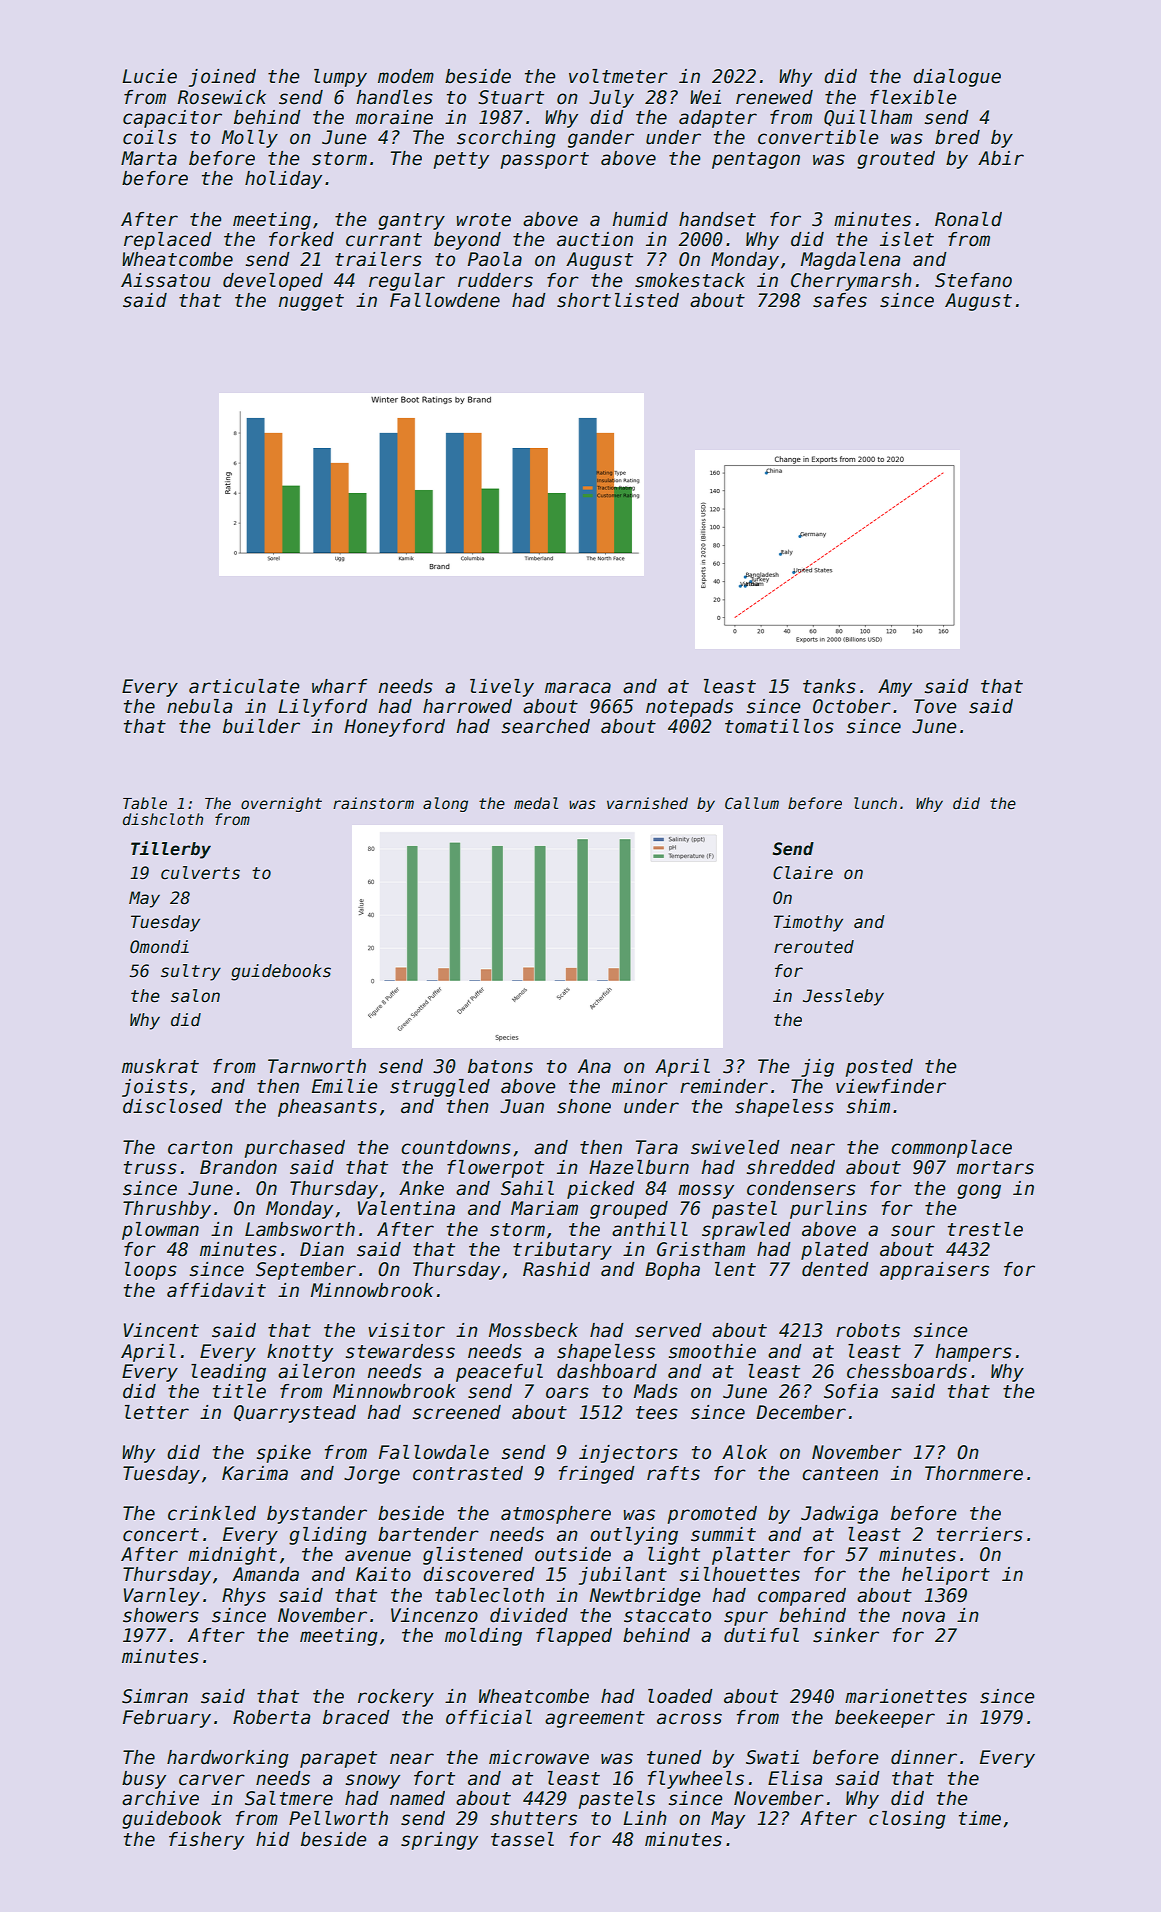  I want to click on Pellworth, so click(338, 1818).
